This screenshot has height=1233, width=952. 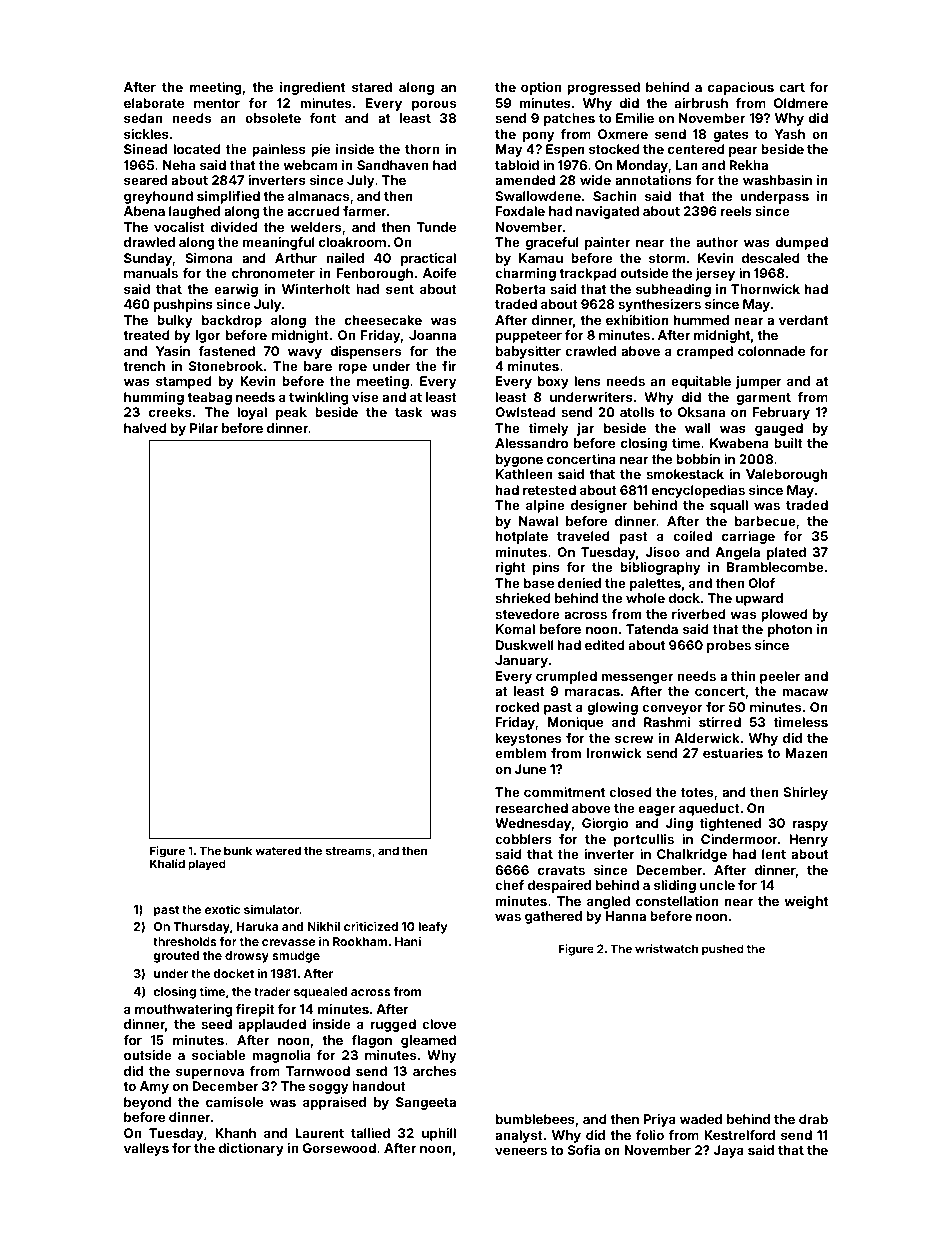 I want to click on valleys, so click(x=146, y=1149).
